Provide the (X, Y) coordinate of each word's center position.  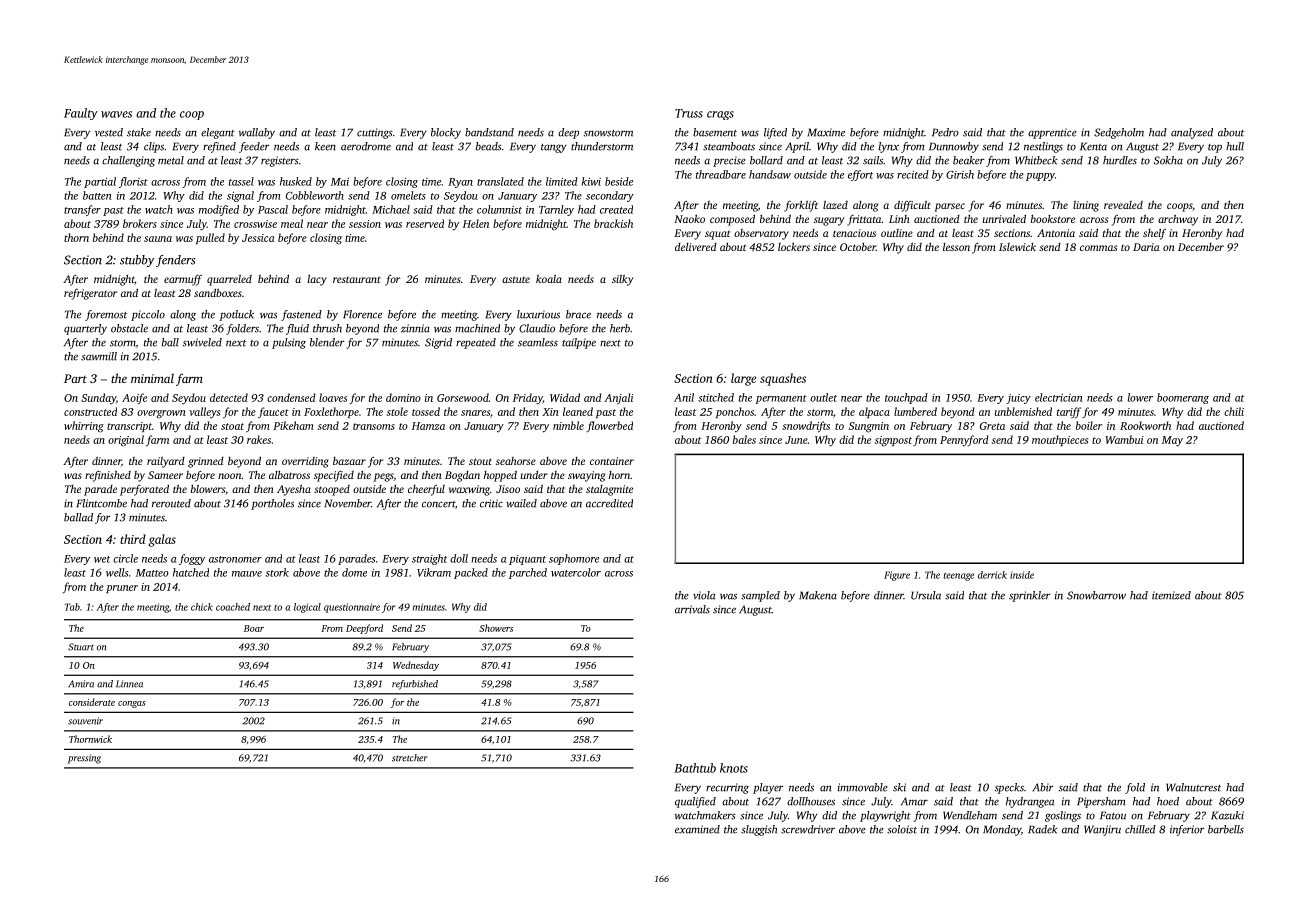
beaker (969, 160)
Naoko (689, 218)
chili (1234, 411)
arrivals (692, 609)
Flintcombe (101, 503)
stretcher (409, 758)
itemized (1171, 595)
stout (480, 461)
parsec (949, 207)
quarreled (229, 280)
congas (132, 704)
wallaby (257, 133)
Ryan (460, 183)
